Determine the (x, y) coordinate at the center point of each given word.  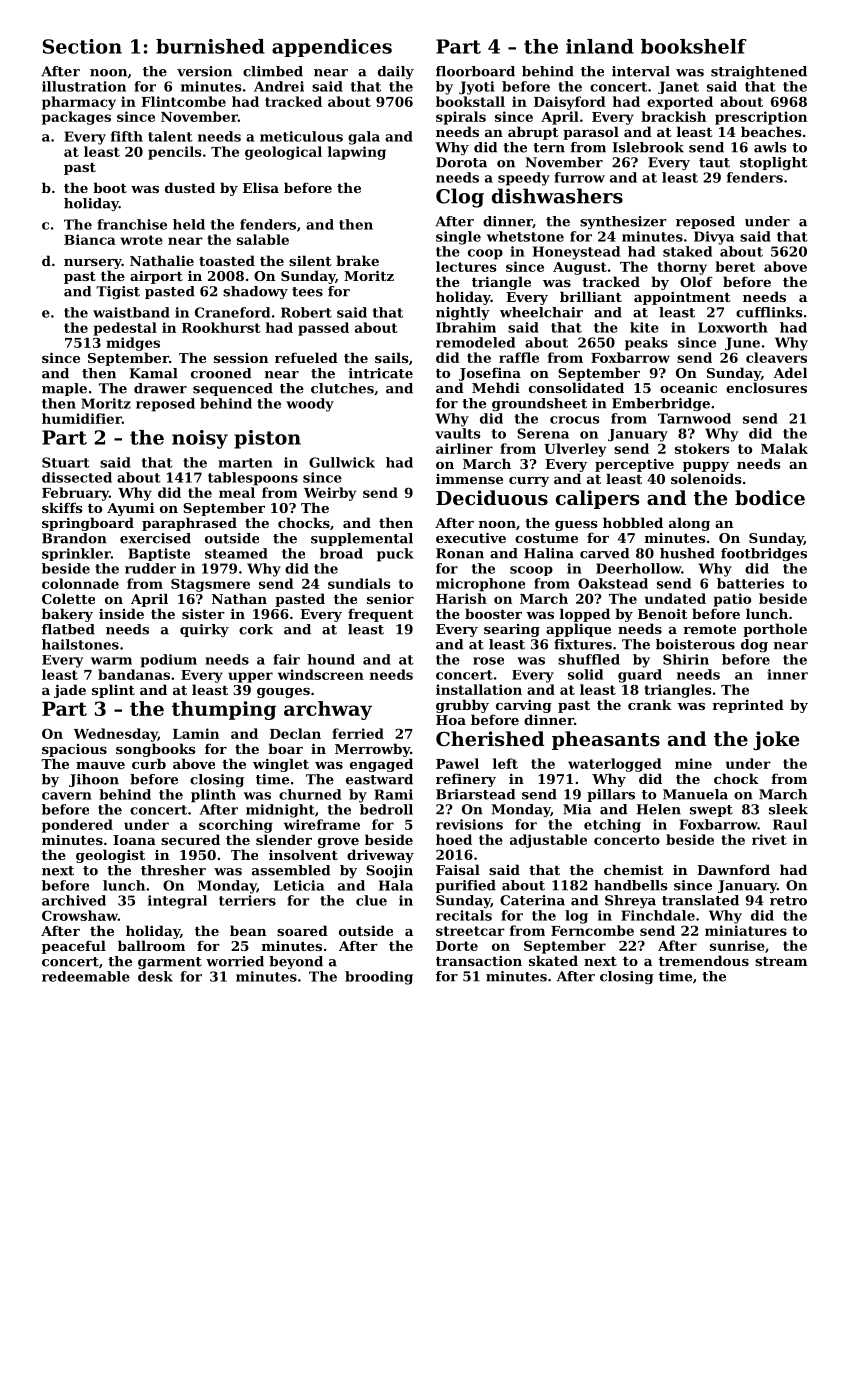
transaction (479, 961)
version (204, 71)
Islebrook (648, 147)
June (742, 344)
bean (248, 930)
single (458, 238)
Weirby (330, 494)
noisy (200, 439)
